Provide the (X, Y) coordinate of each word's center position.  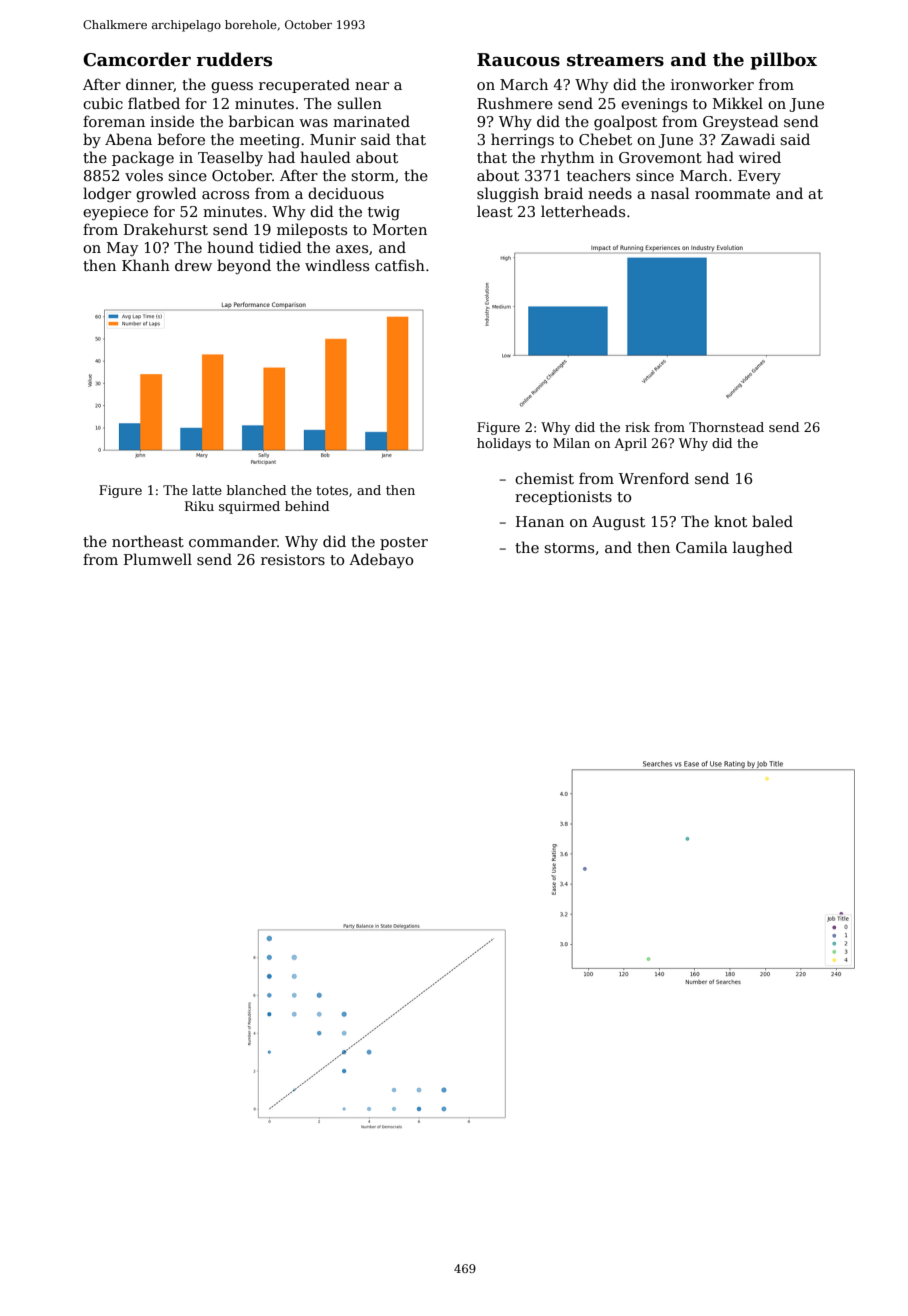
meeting (270, 141)
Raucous (518, 60)
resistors (293, 559)
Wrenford (654, 478)
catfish (400, 265)
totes (332, 490)
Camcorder (137, 59)
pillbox (783, 61)
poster (404, 543)
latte (207, 490)
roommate (732, 194)
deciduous (346, 193)
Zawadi (748, 139)
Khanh (146, 265)
